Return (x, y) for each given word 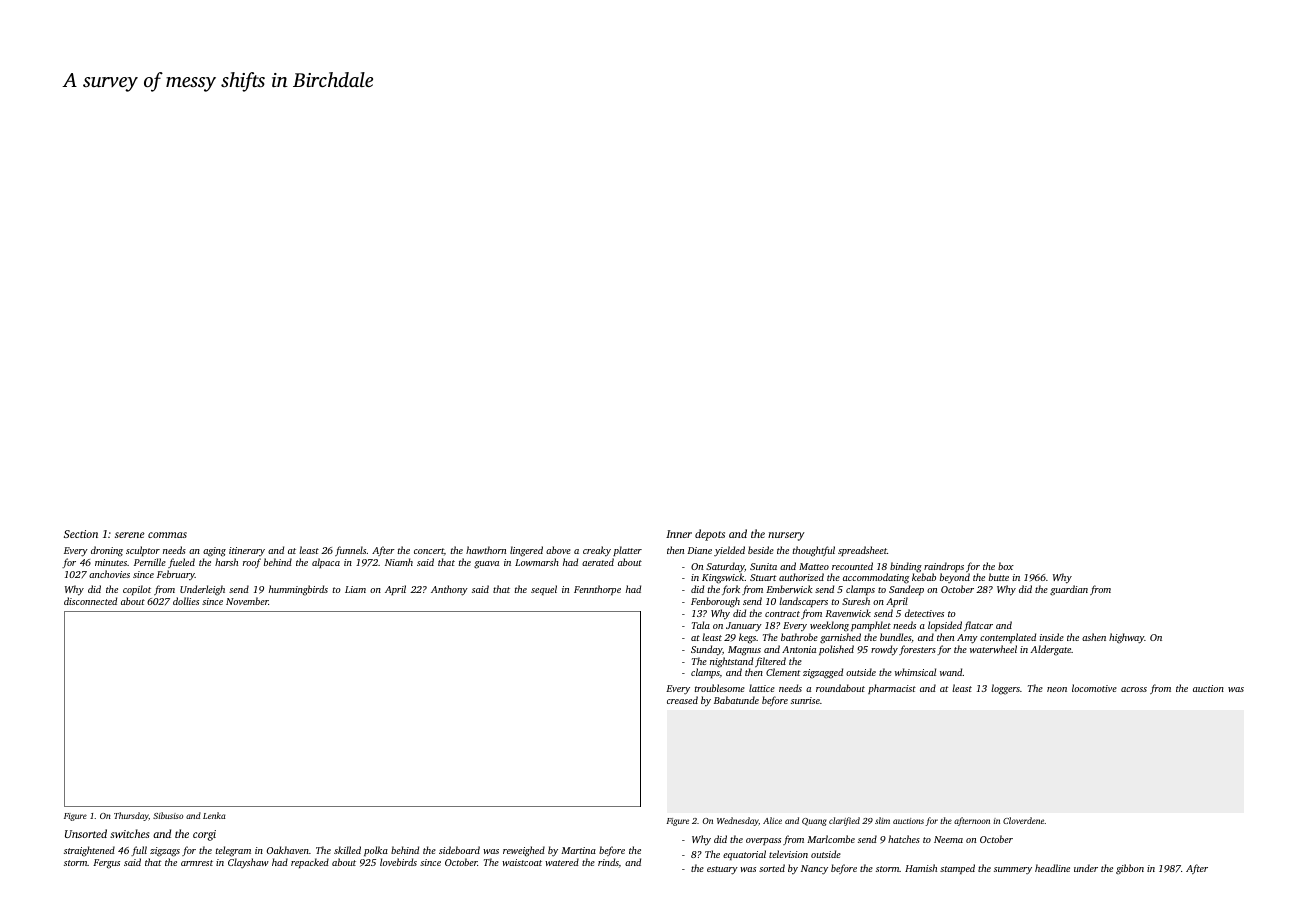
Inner (679, 534)
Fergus (106, 864)
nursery (786, 536)
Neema (948, 839)
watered (562, 862)
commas (167, 535)
